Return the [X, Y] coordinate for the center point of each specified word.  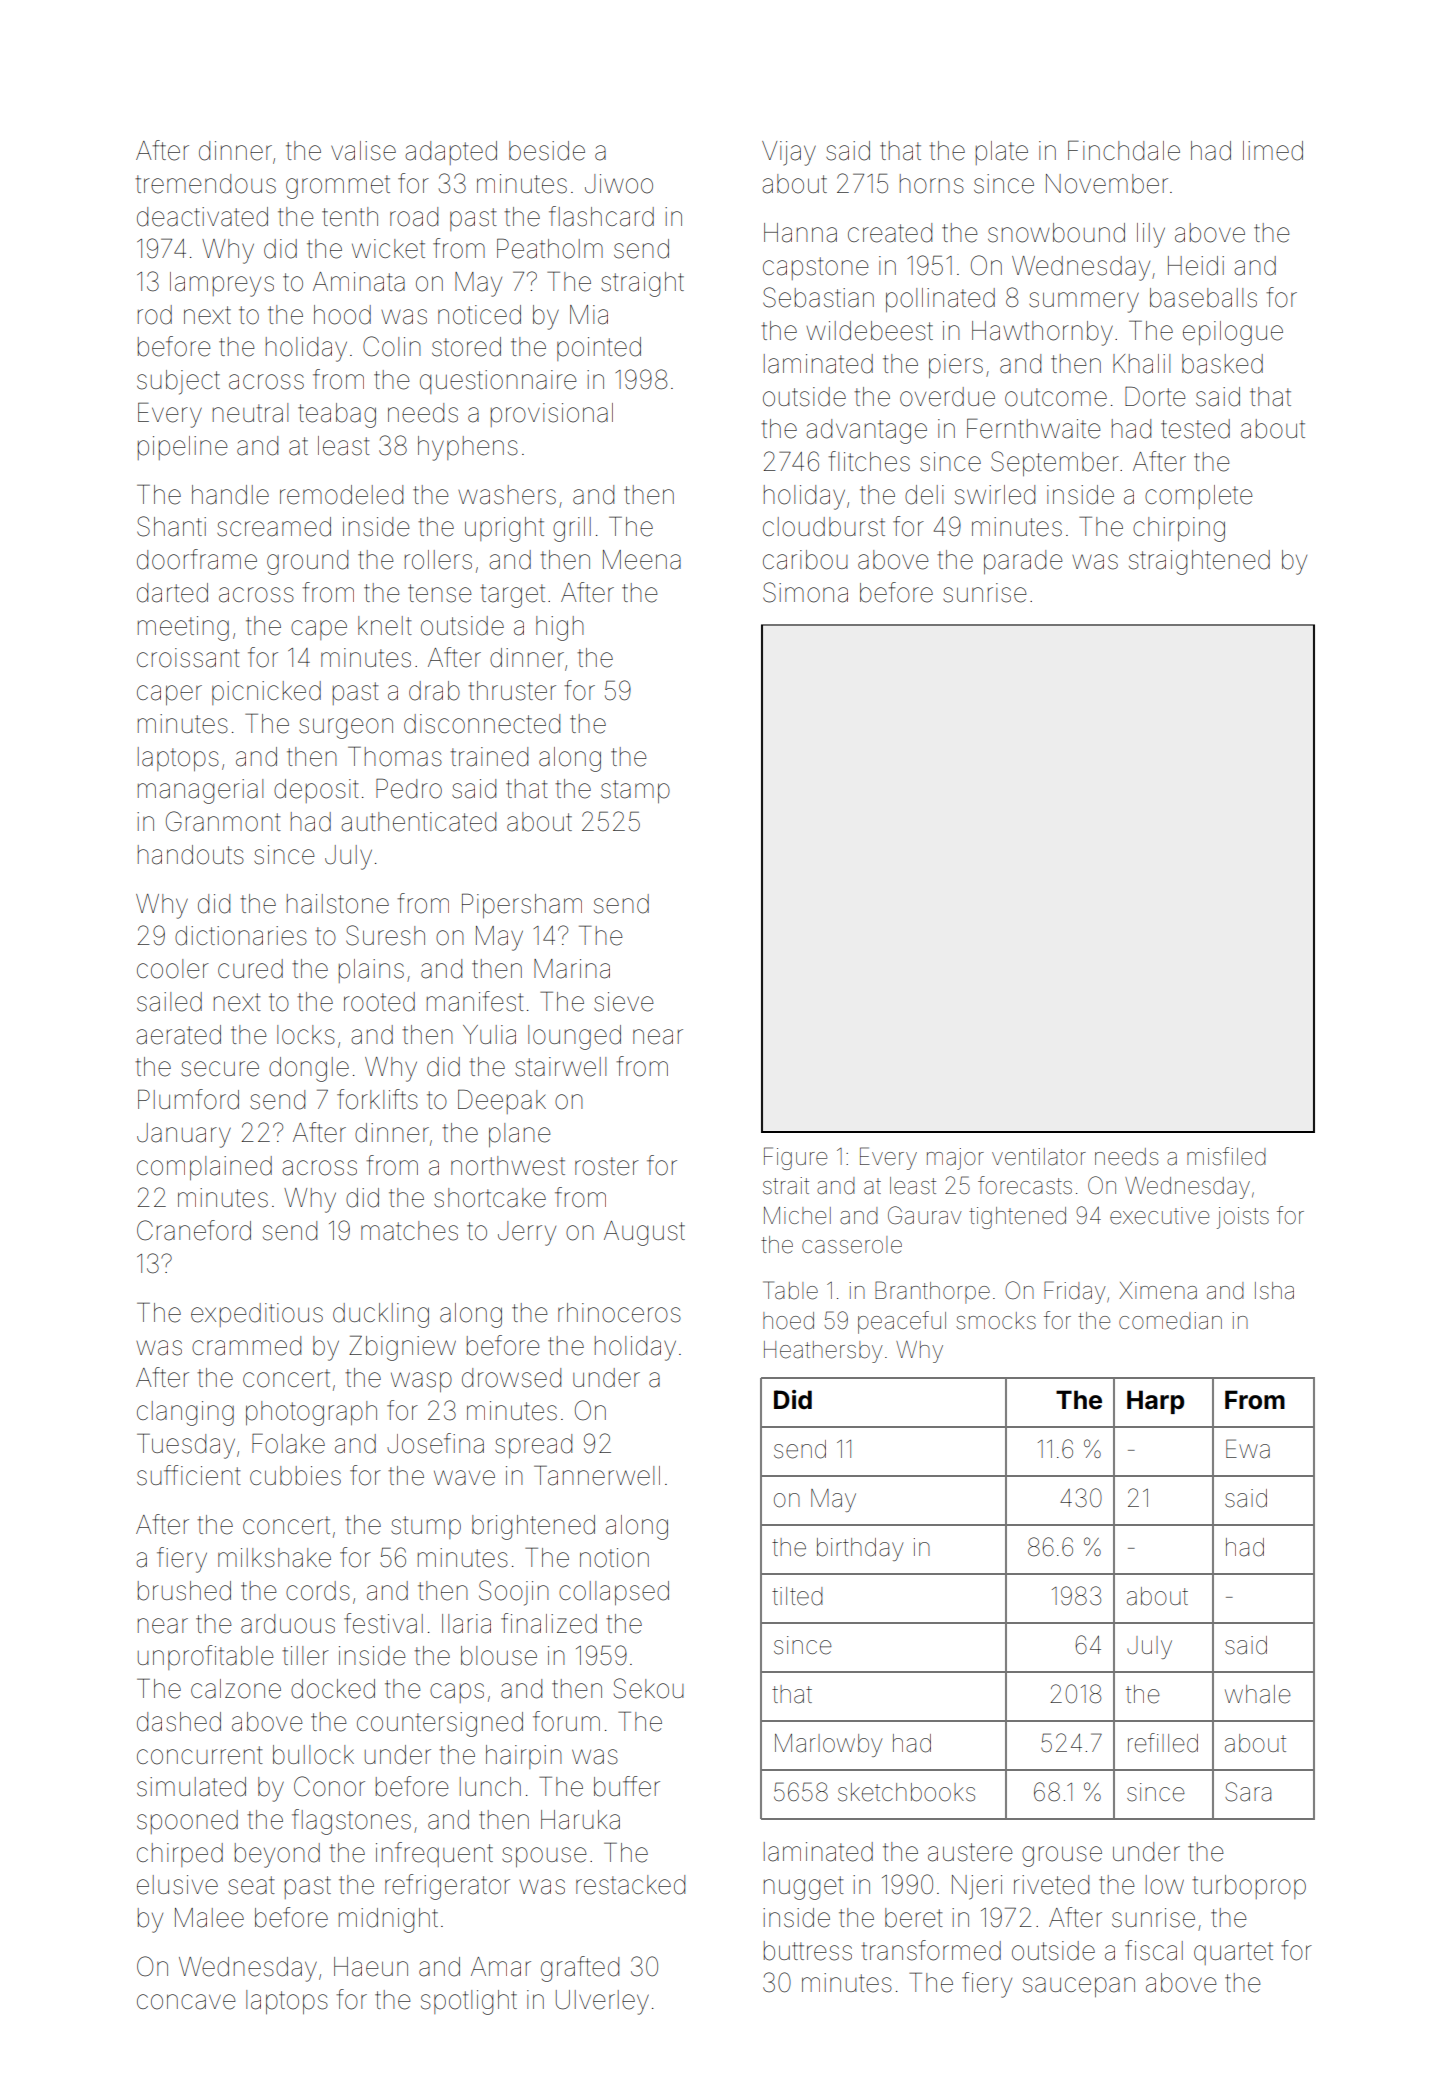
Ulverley [602, 2002]
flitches [869, 461]
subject [178, 382]
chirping [1179, 529]
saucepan [1079, 1987]
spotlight [469, 2002]
